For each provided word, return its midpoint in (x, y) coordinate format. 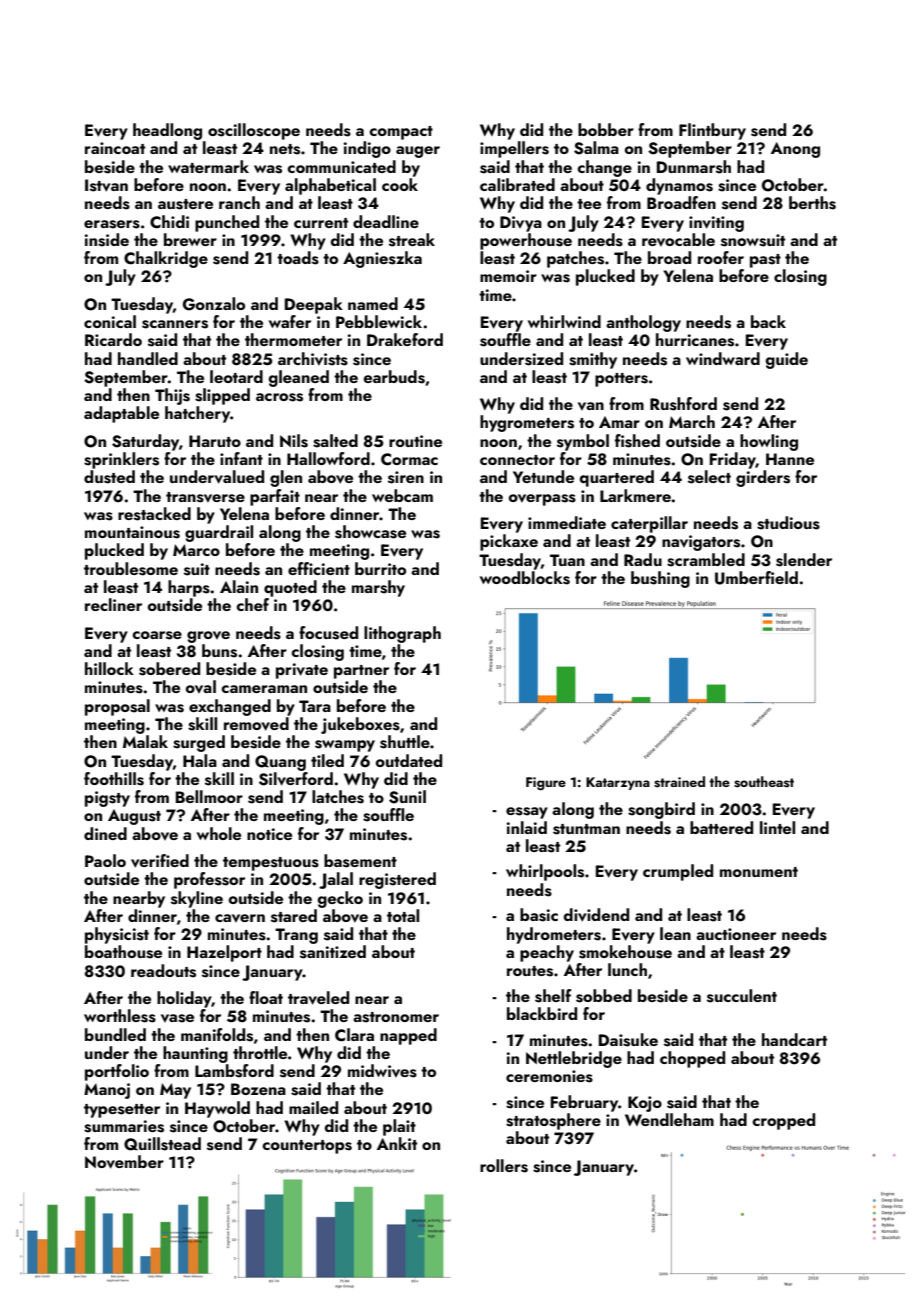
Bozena (258, 1089)
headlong (167, 131)
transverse (205, 497)
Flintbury (712, 131)
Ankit (397, 1143)
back (768, 321)
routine (415, 441)
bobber (606, 129)
